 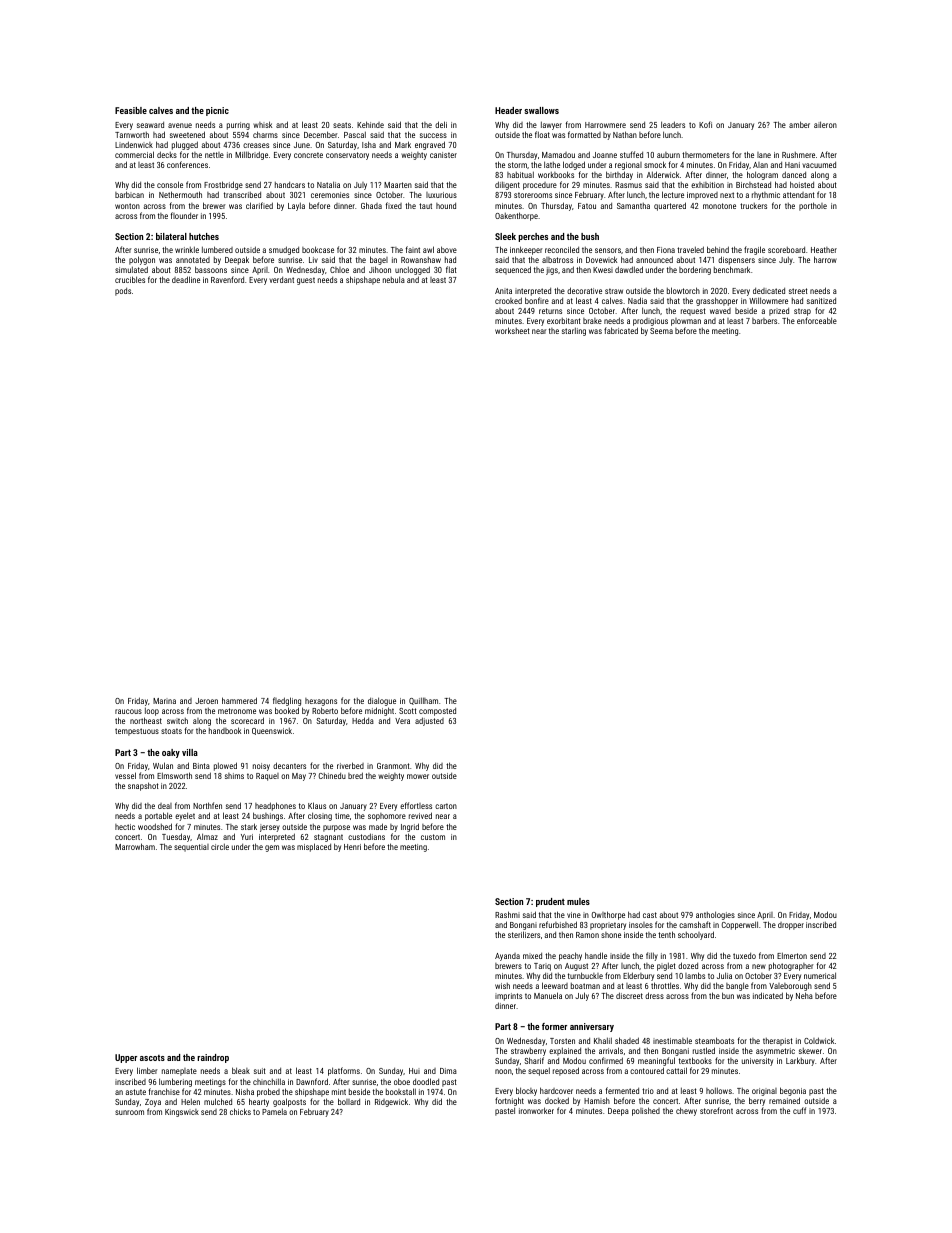 What do you see at coordinates (423, 701) in the page?
I see `Quillham` at bounding box center [423, 701].
